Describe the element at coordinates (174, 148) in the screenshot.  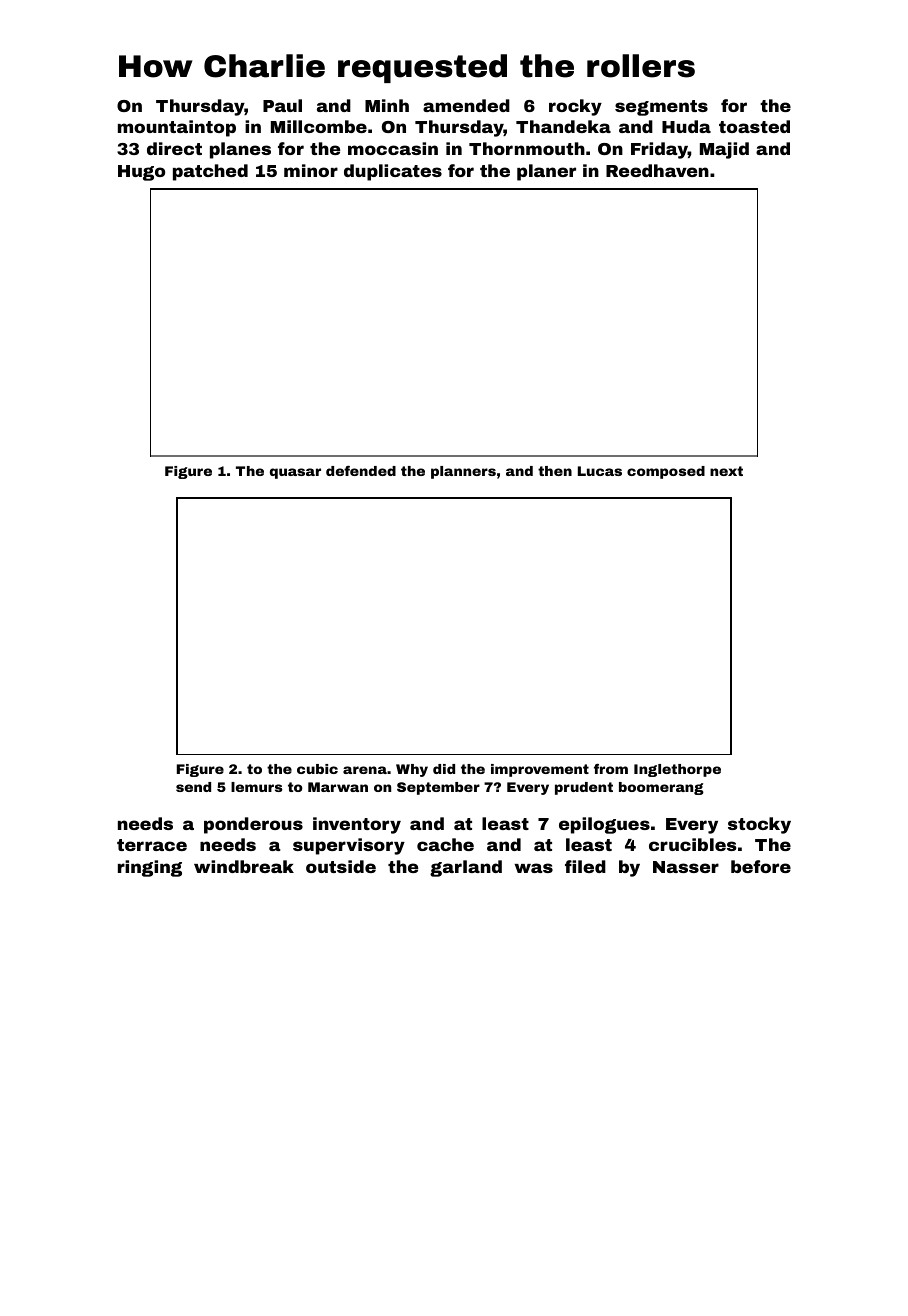
I see `direct` at that location.
